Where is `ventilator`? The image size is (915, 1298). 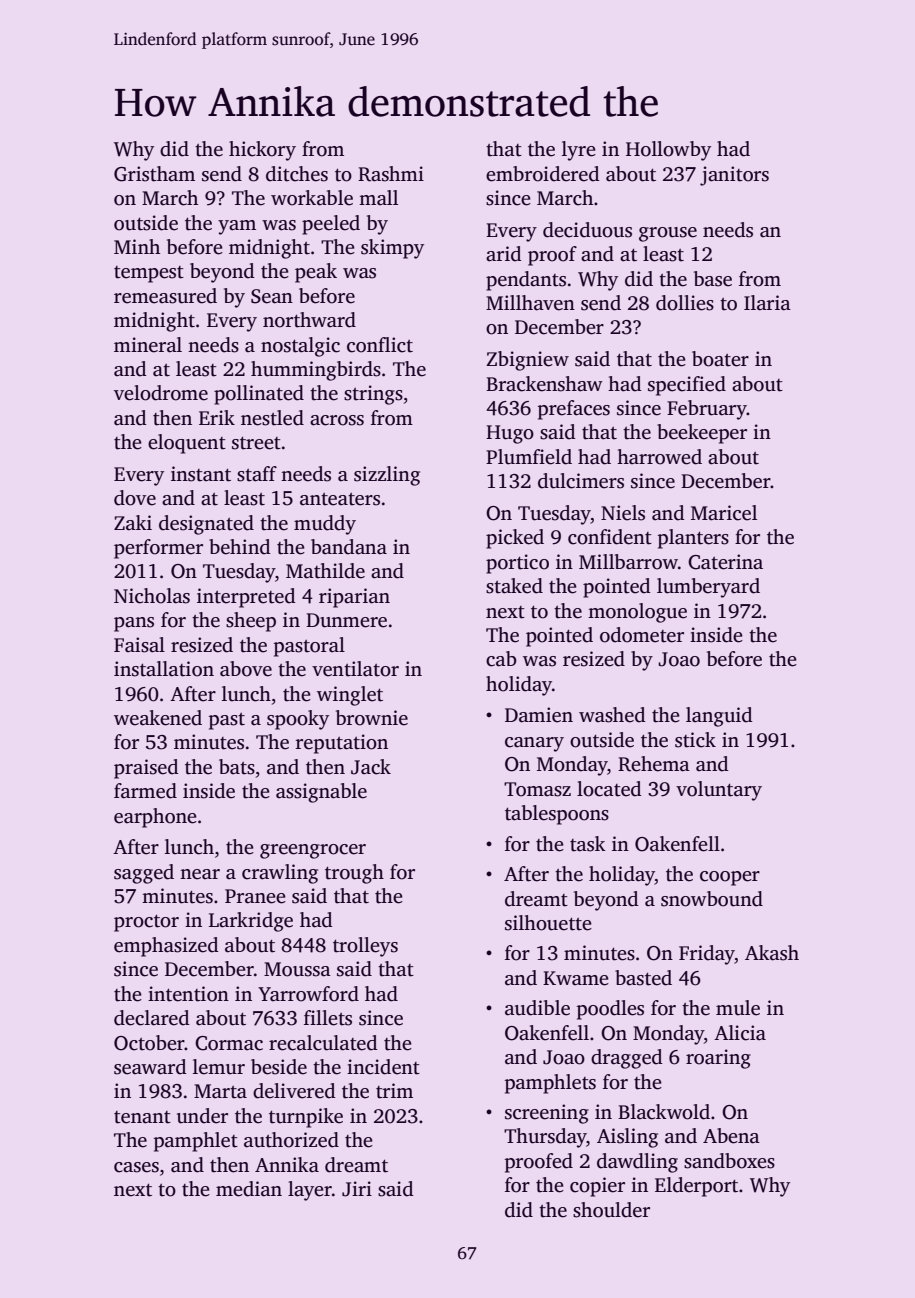
ventilator is located at coordinates (355, 669).
